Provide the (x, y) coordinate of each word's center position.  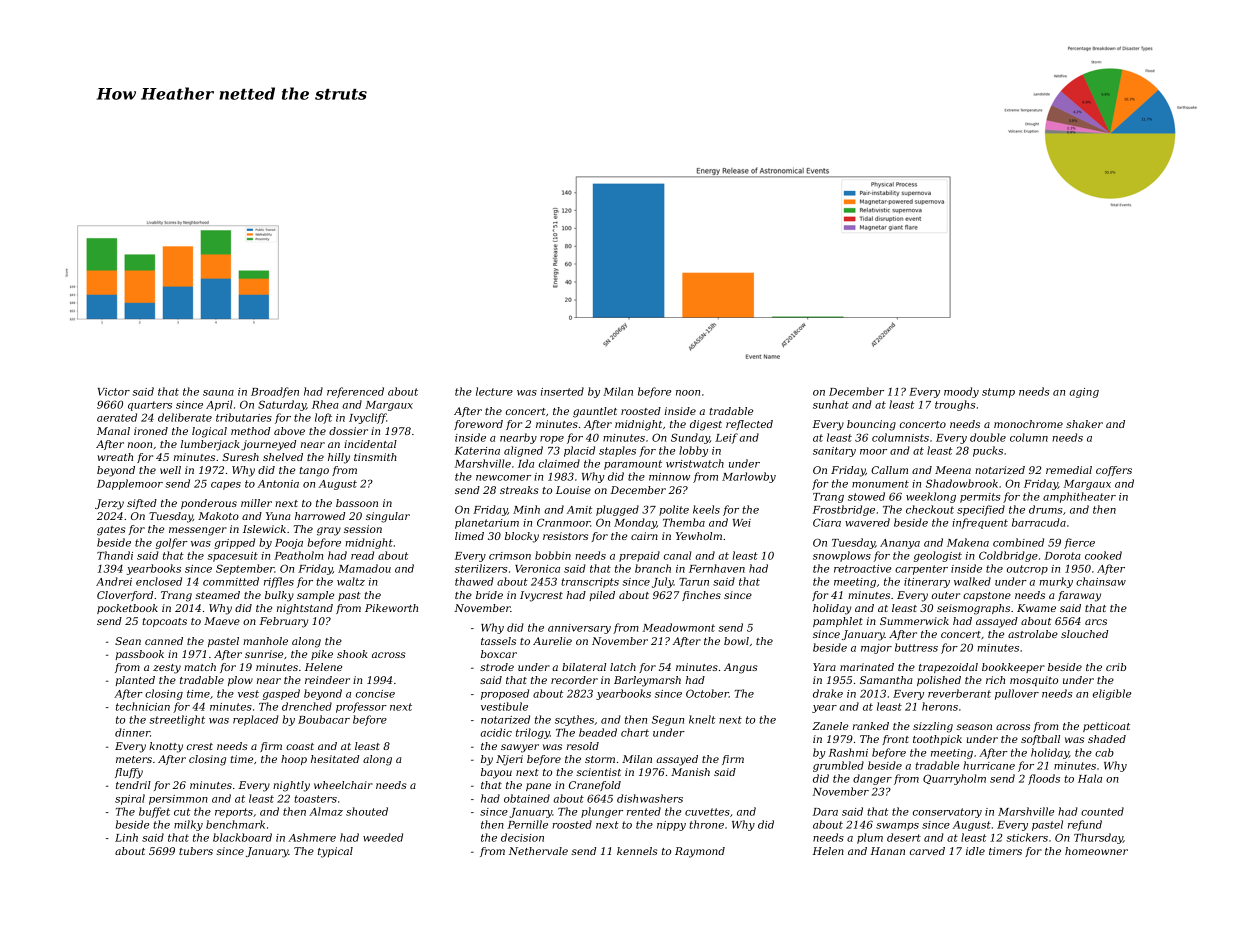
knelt (702, 719)
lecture (494, 391)
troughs (955, 405)
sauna (218, 393)
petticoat (1106, 727)
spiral (130, 799)
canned (164, 641)
